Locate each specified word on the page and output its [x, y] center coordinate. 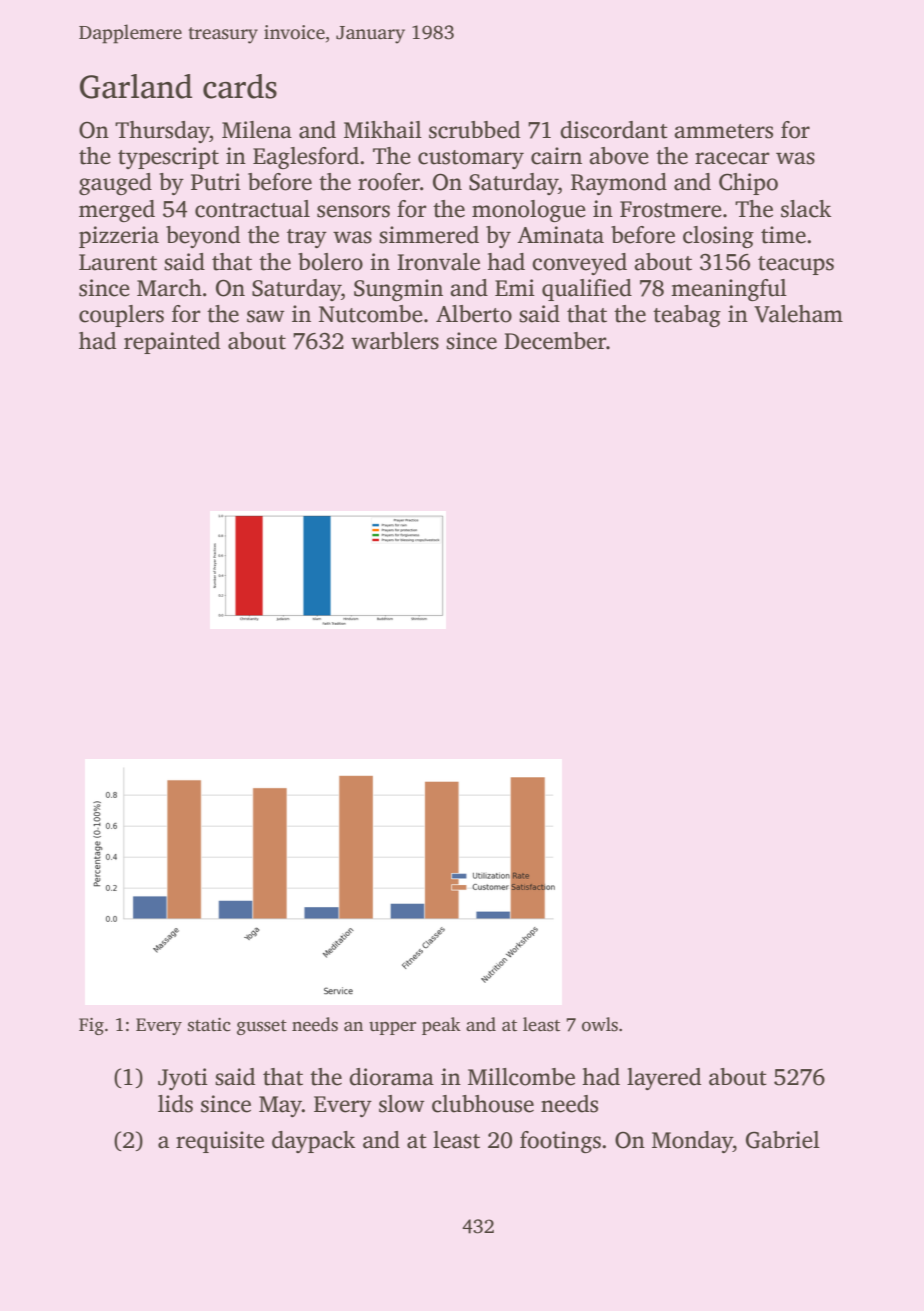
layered [664, 1079]
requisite [220, 1142]
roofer [389, 182]
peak [441, 1026]
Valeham [798, 314]
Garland [136, 86]
